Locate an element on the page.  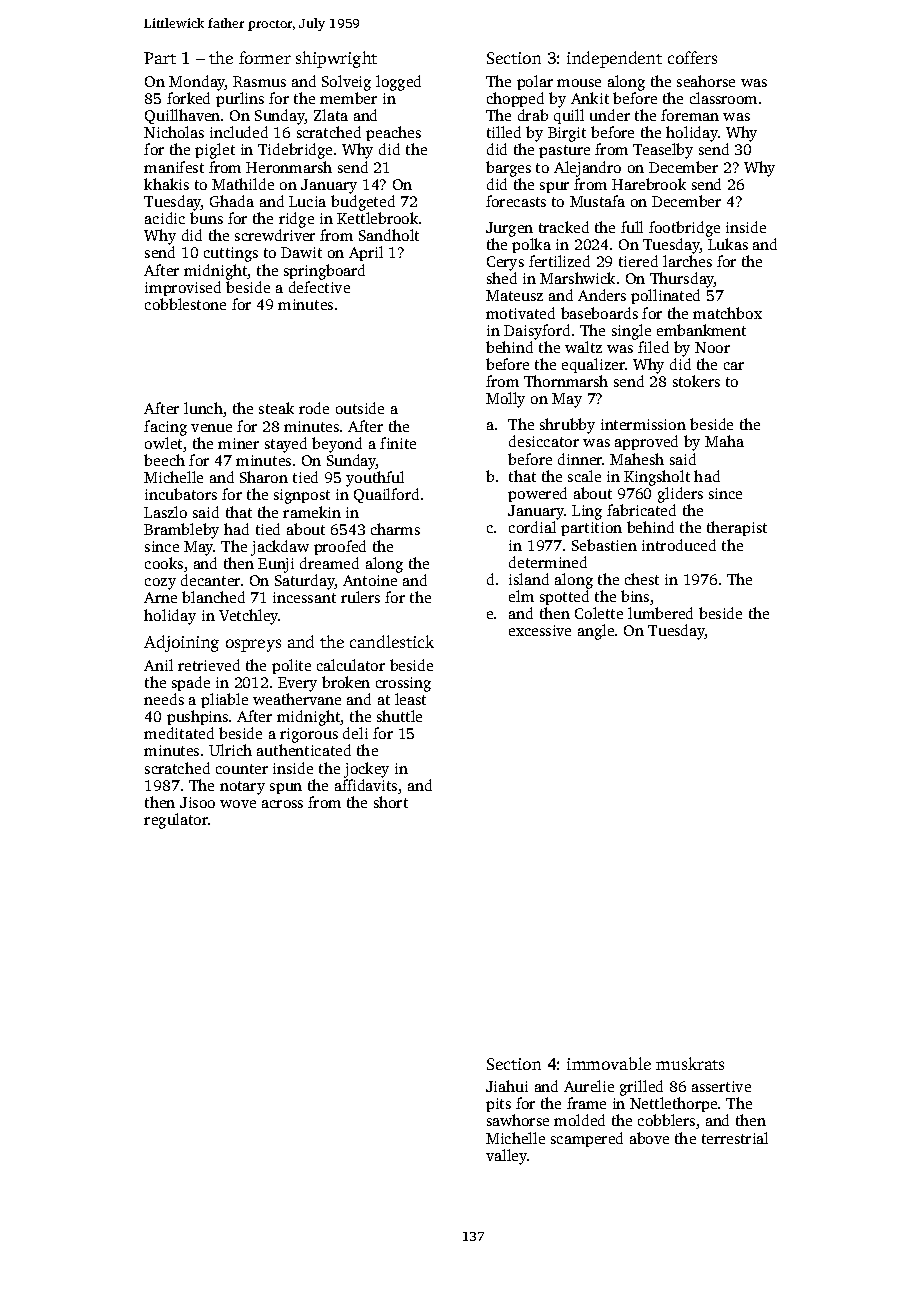
coffers is located at coordinates (692, 57).
